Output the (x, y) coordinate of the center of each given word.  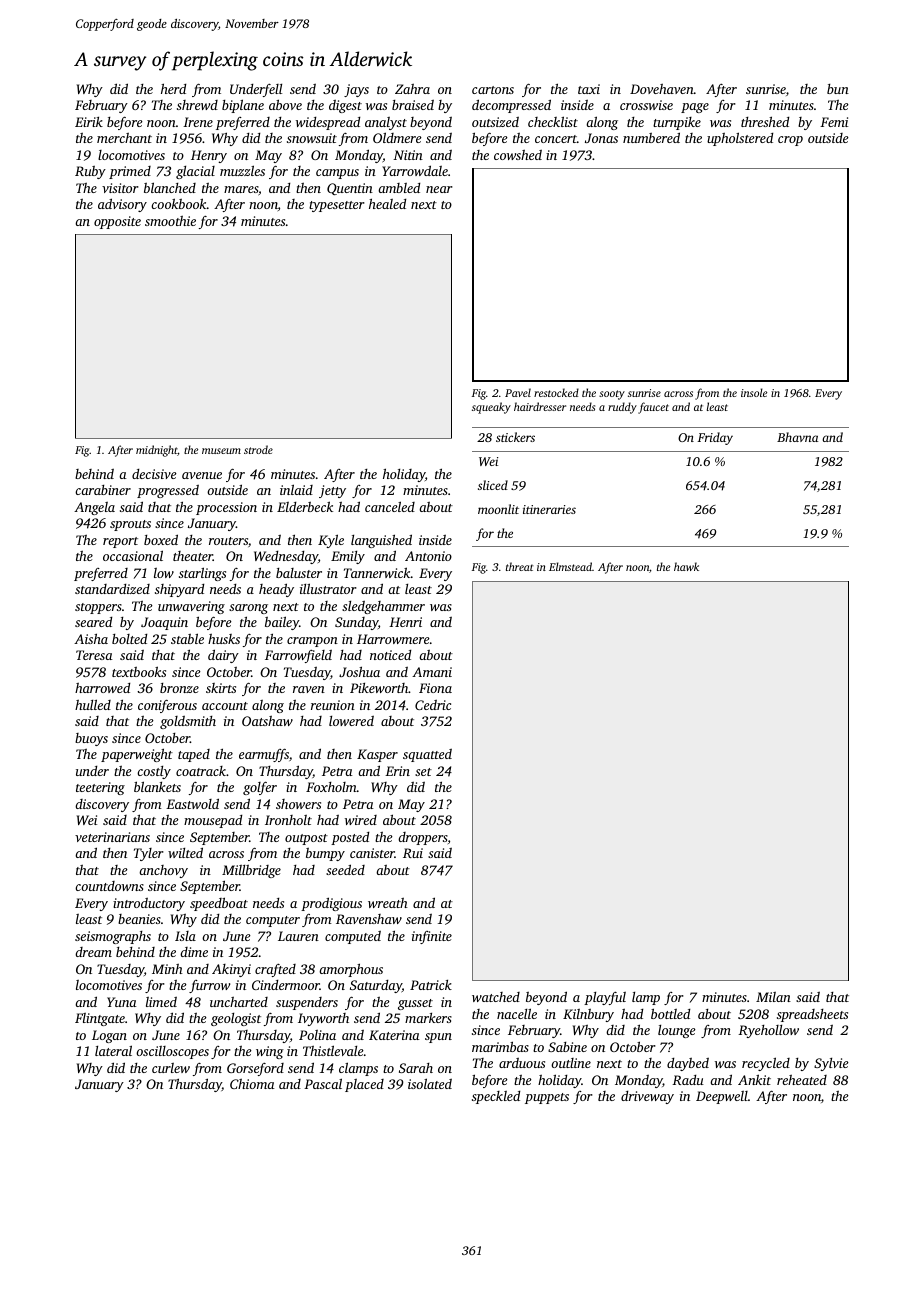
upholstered (740, 139)
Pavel (518, 392)
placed (364, 1085)
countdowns (109, 886)
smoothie (170, 220)
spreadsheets (812, 1015)
